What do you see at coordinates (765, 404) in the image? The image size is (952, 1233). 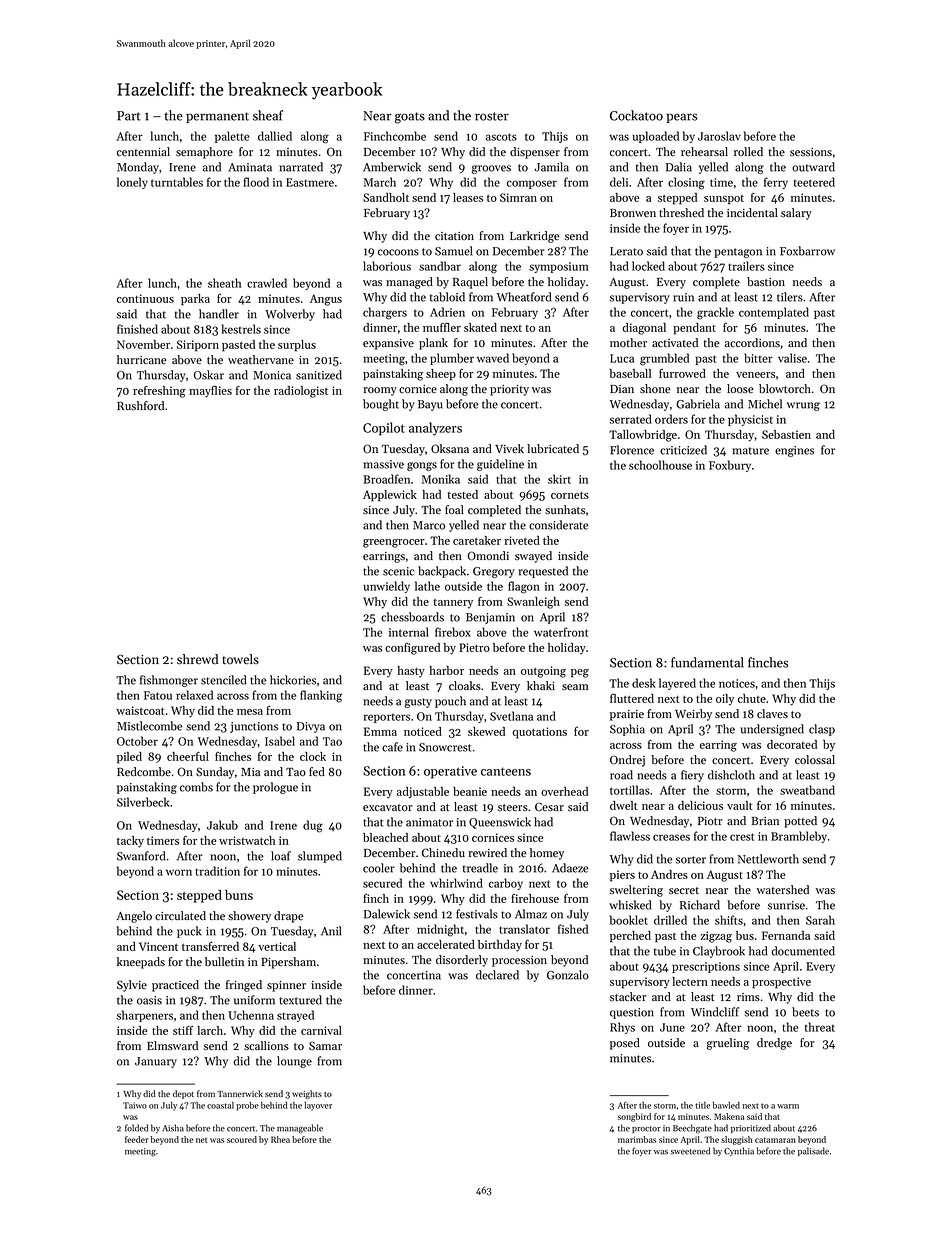 I see `Michel` at bounding box center [765, 404].
